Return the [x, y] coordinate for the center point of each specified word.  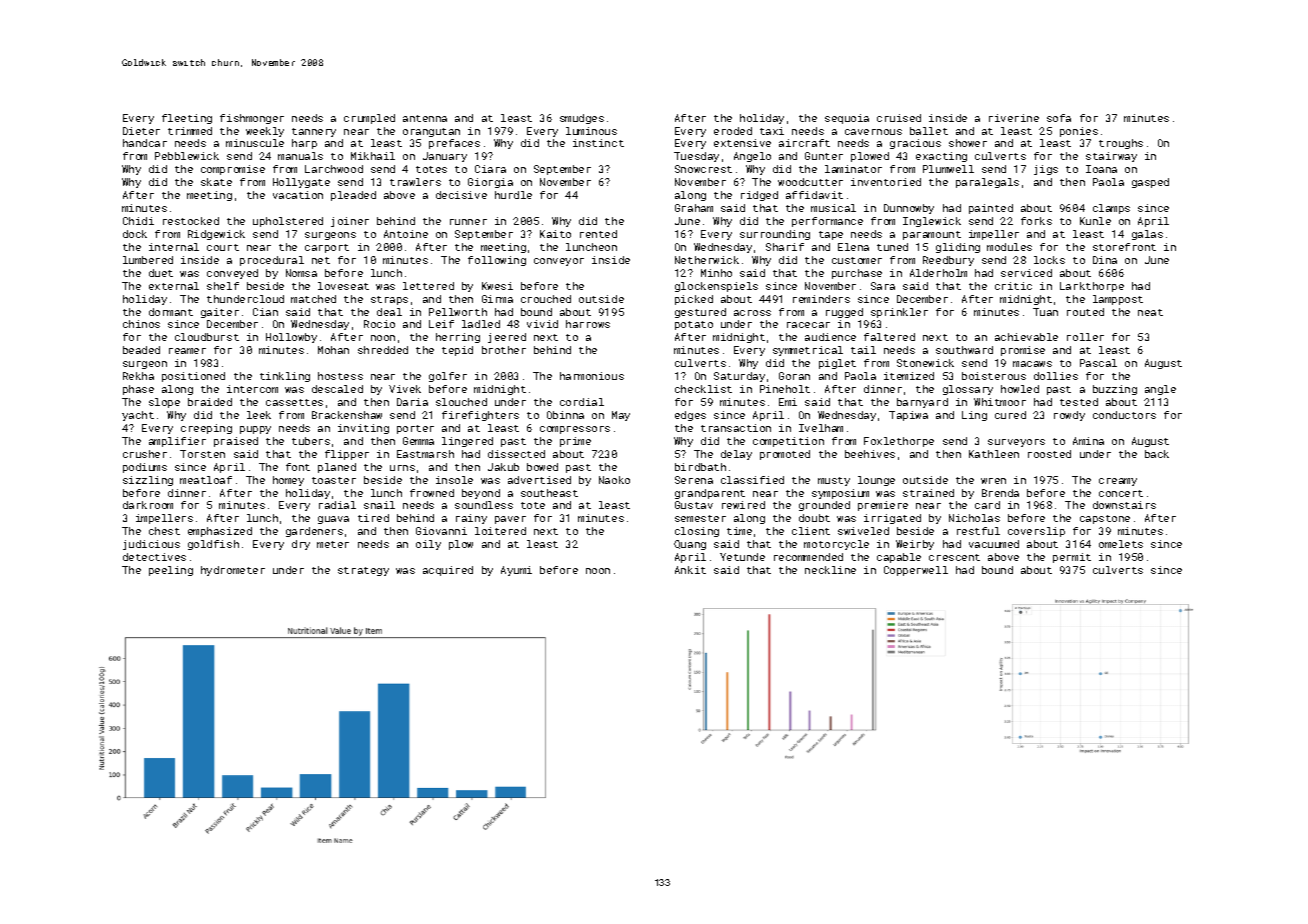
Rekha [138, 376]
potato [694, 325]
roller [1085, 337]
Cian [265, 312]
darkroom [148, 505]
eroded [733, 131]
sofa [1059, 118]
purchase [857, 274]
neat [1150, 312]
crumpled [369, 119]
